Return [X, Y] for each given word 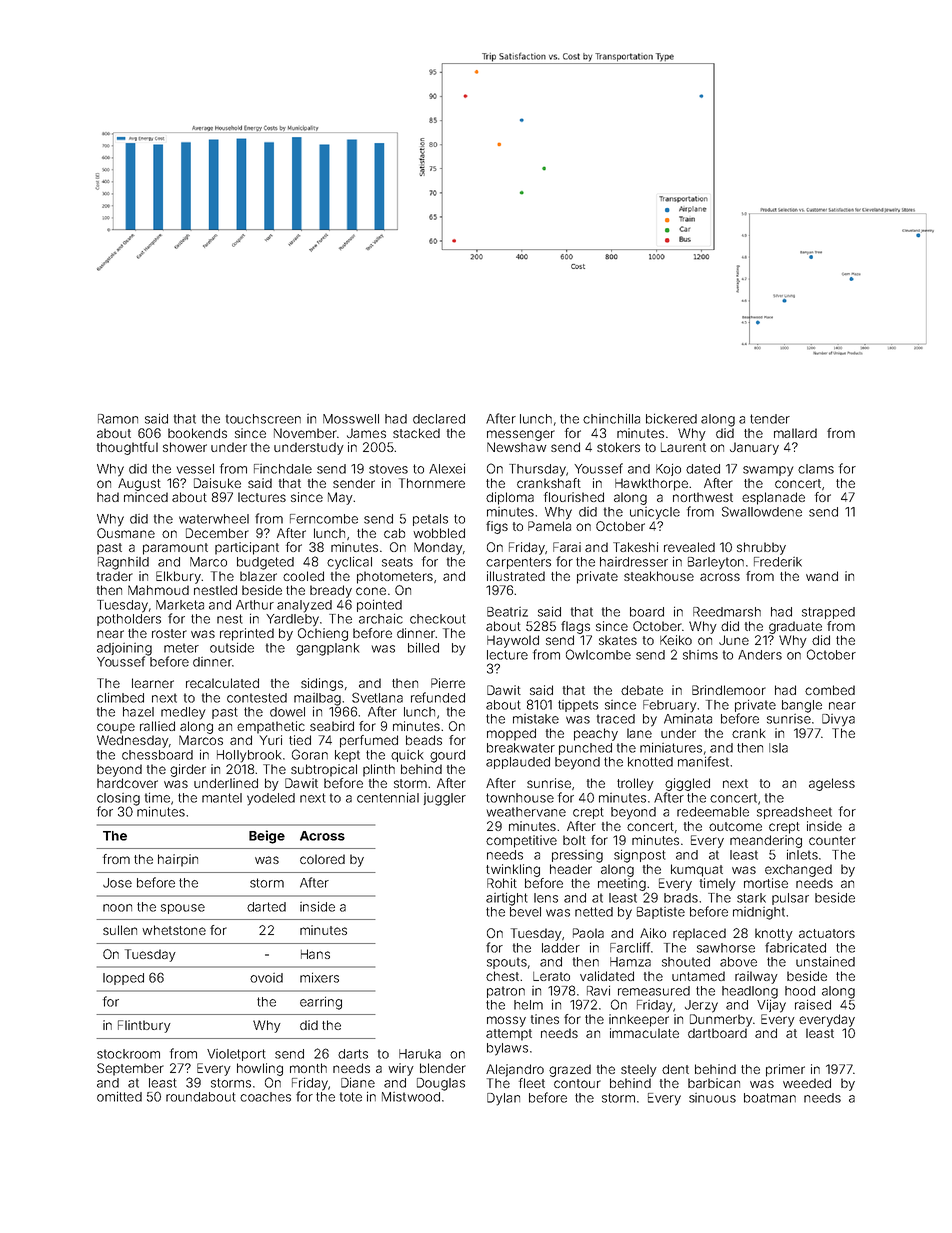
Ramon [118, 419]
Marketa [180, 605]
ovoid [266, 978]
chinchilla [611, 418]
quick [407, 756]
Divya [838, 720]
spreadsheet [794, 813]
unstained [825, 961]
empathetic [271, 727]
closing [118, 799]
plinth [379, 770]
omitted [119, 1096]
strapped [828, 613]
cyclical [349, 563]
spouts [507, 963]
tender [770, 419]
